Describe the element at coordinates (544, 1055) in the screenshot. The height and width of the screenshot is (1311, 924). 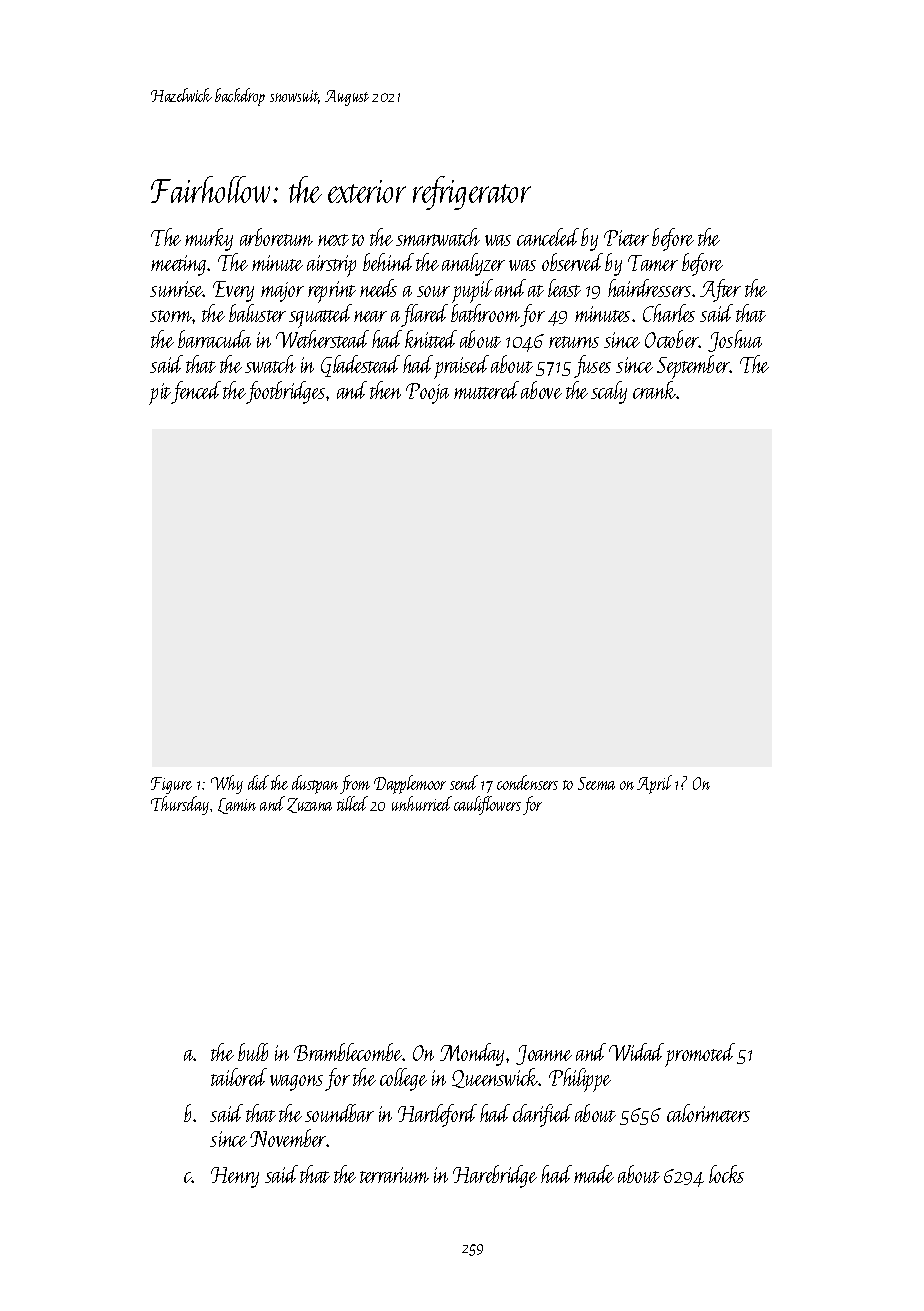
I see `Joanne` at that location.
